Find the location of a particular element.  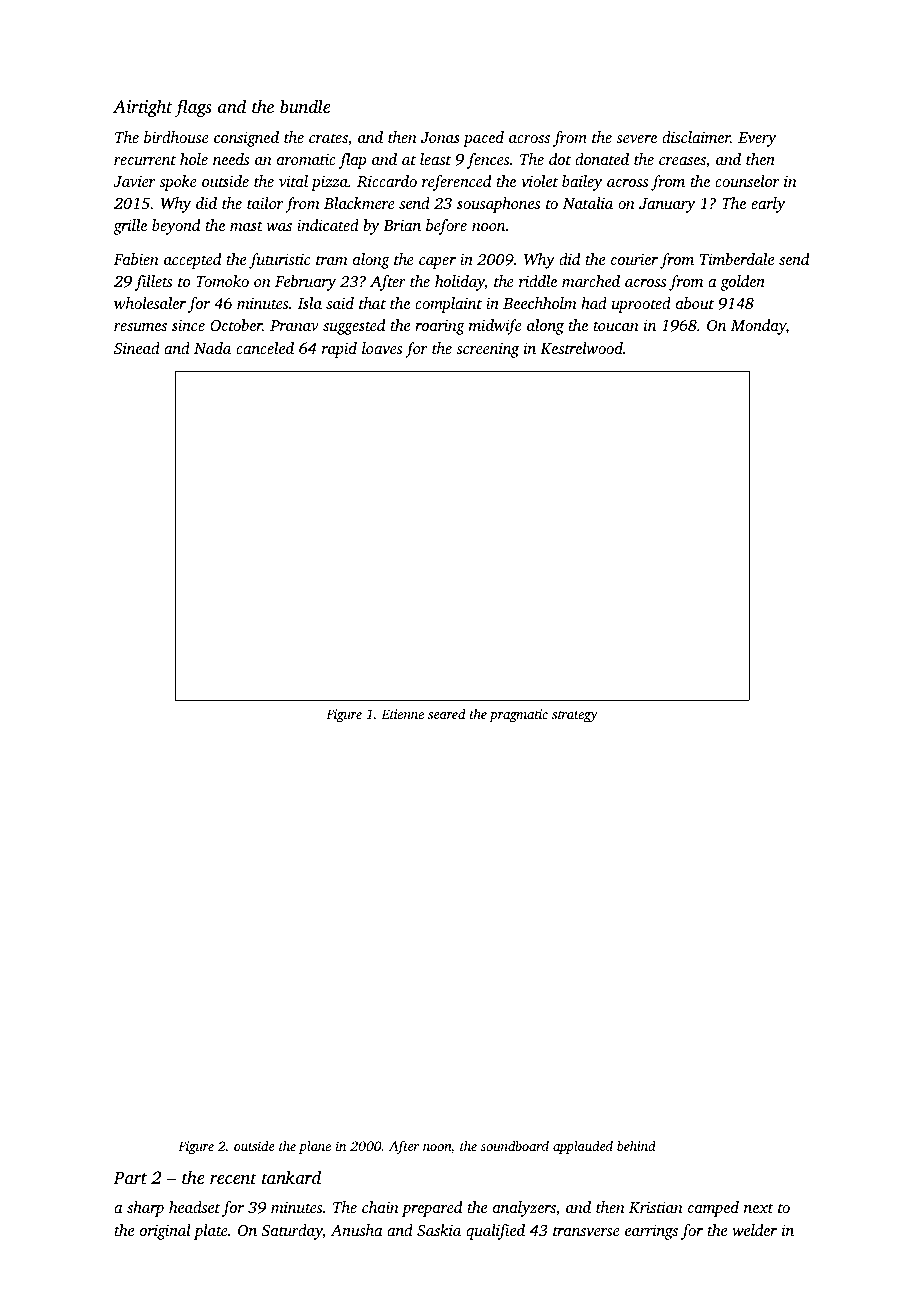

Part is located at coordinates (130, 1177).
